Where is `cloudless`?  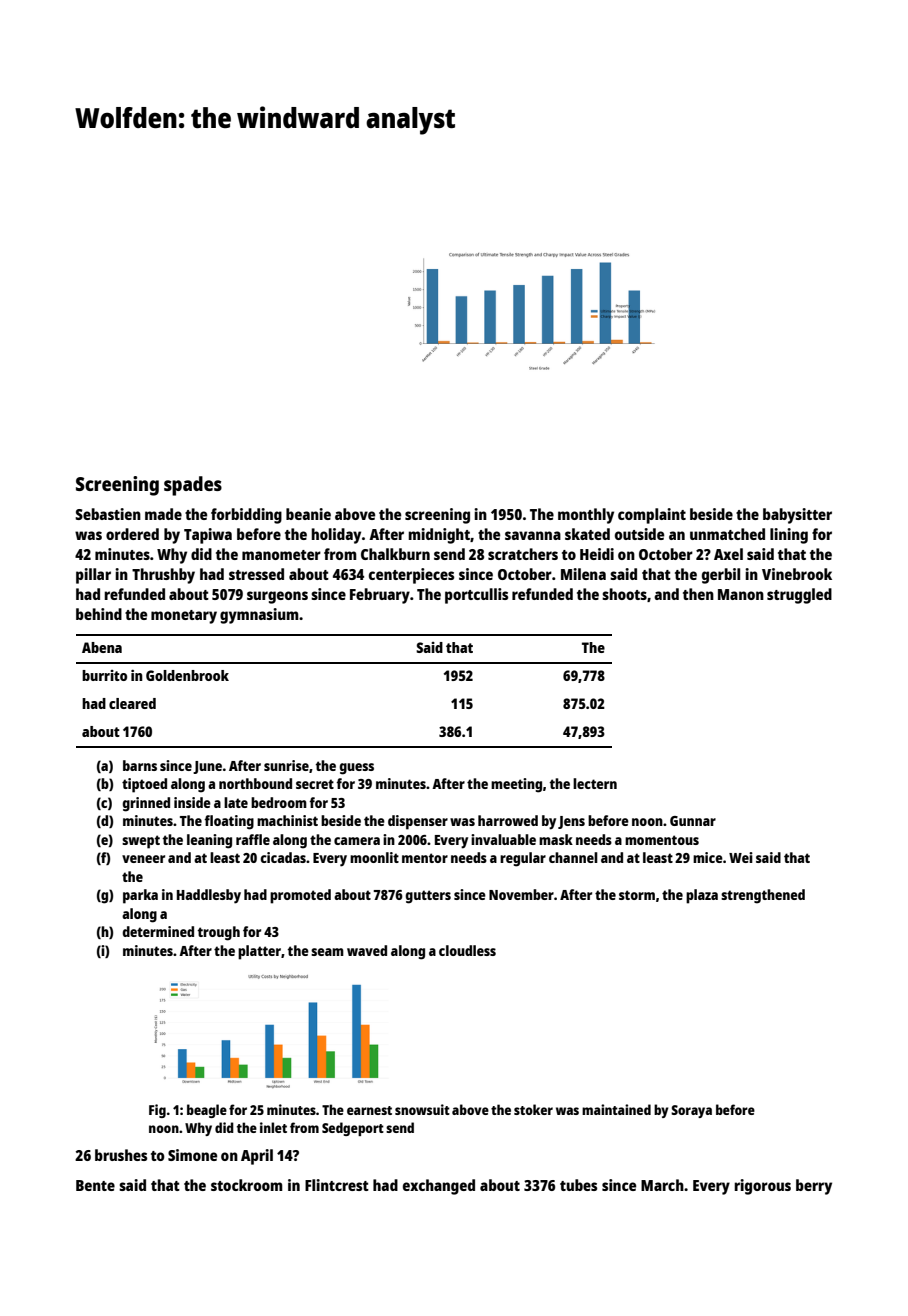
cloudless is located at coordinates (467, 950).
